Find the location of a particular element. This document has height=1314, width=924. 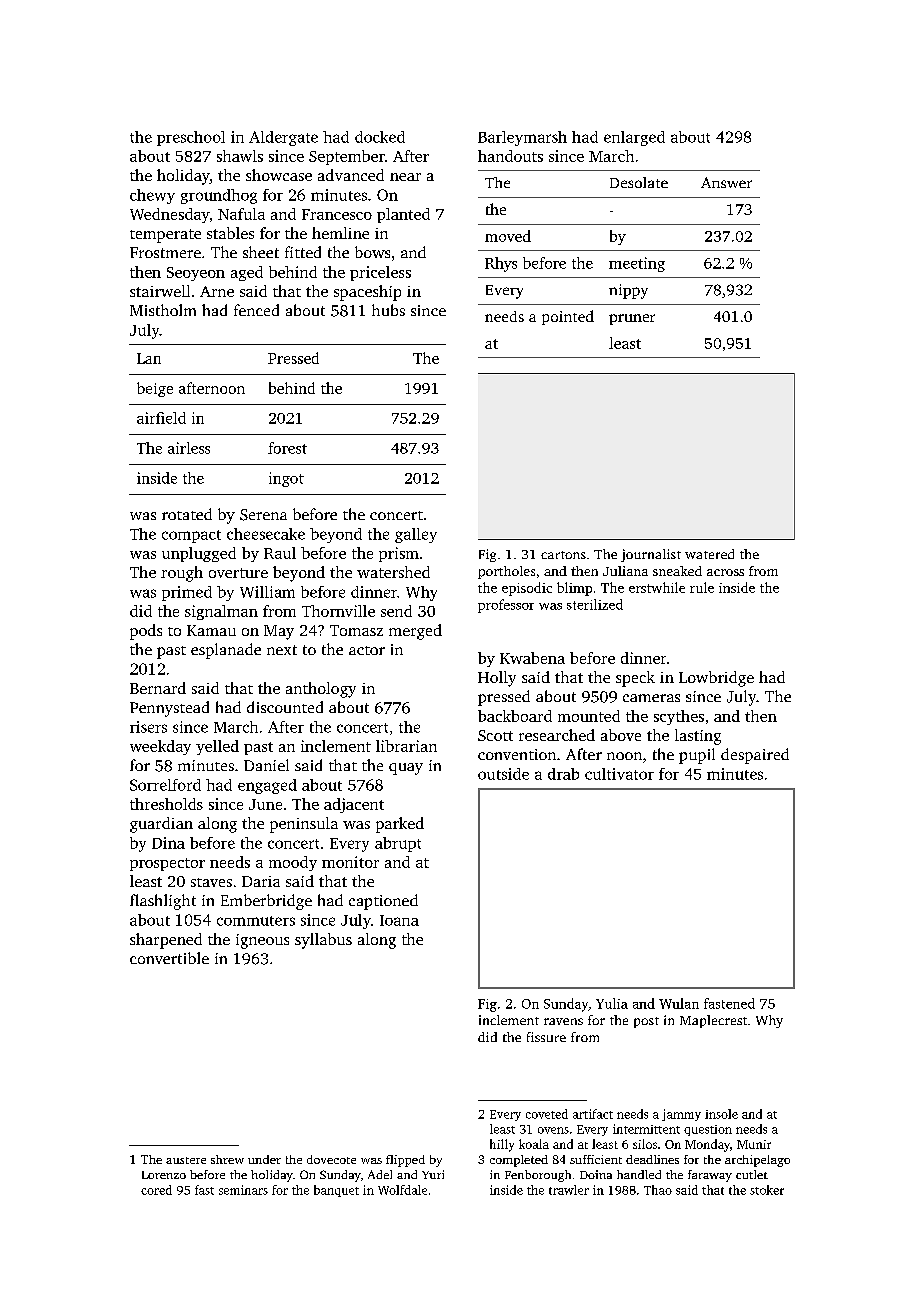

Francesco is located at coordinates (337, 214).
